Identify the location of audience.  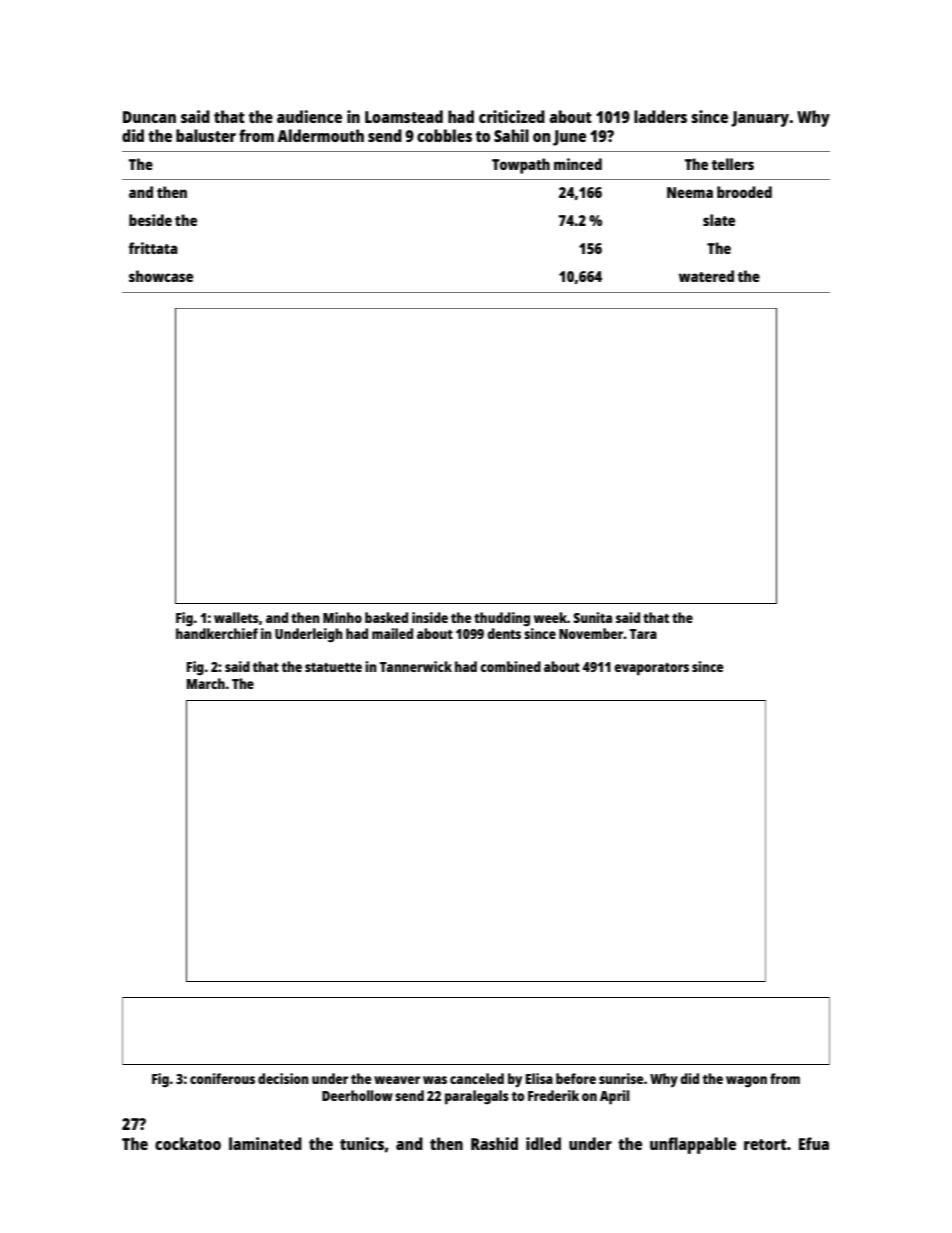
(309, 116).
